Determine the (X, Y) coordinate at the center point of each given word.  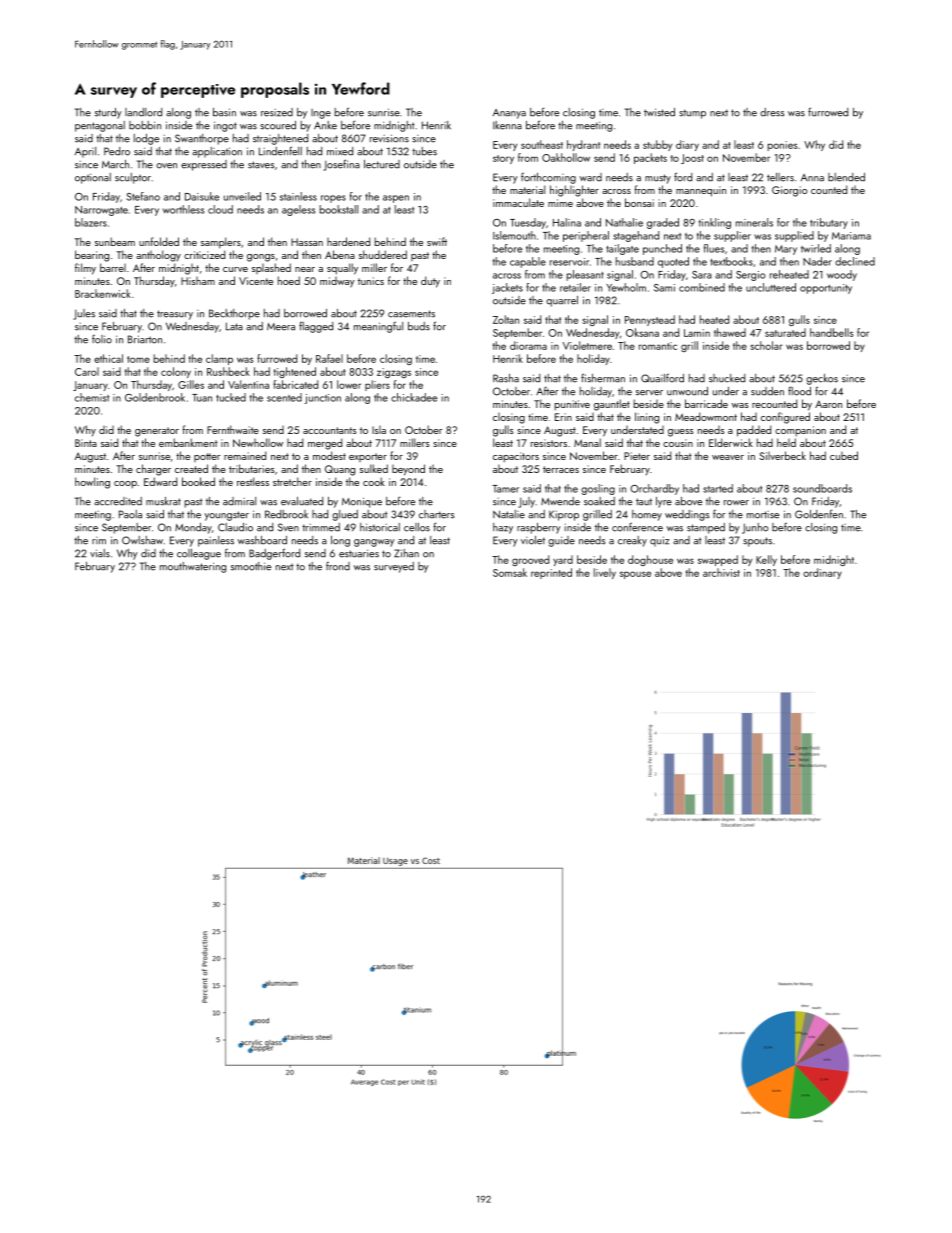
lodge (146, 139)
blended (846, 177)
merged (325, 444)
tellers (780, 177)
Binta (86, 443)
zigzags (394, 373)
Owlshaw (142, 540)
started (718, 488)
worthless (183, 209)
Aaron (828, 404)
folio (102, 339)
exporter (368, 457)
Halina (567, 222)
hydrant (583, 145)
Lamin (697, 333)
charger (153, 470)
